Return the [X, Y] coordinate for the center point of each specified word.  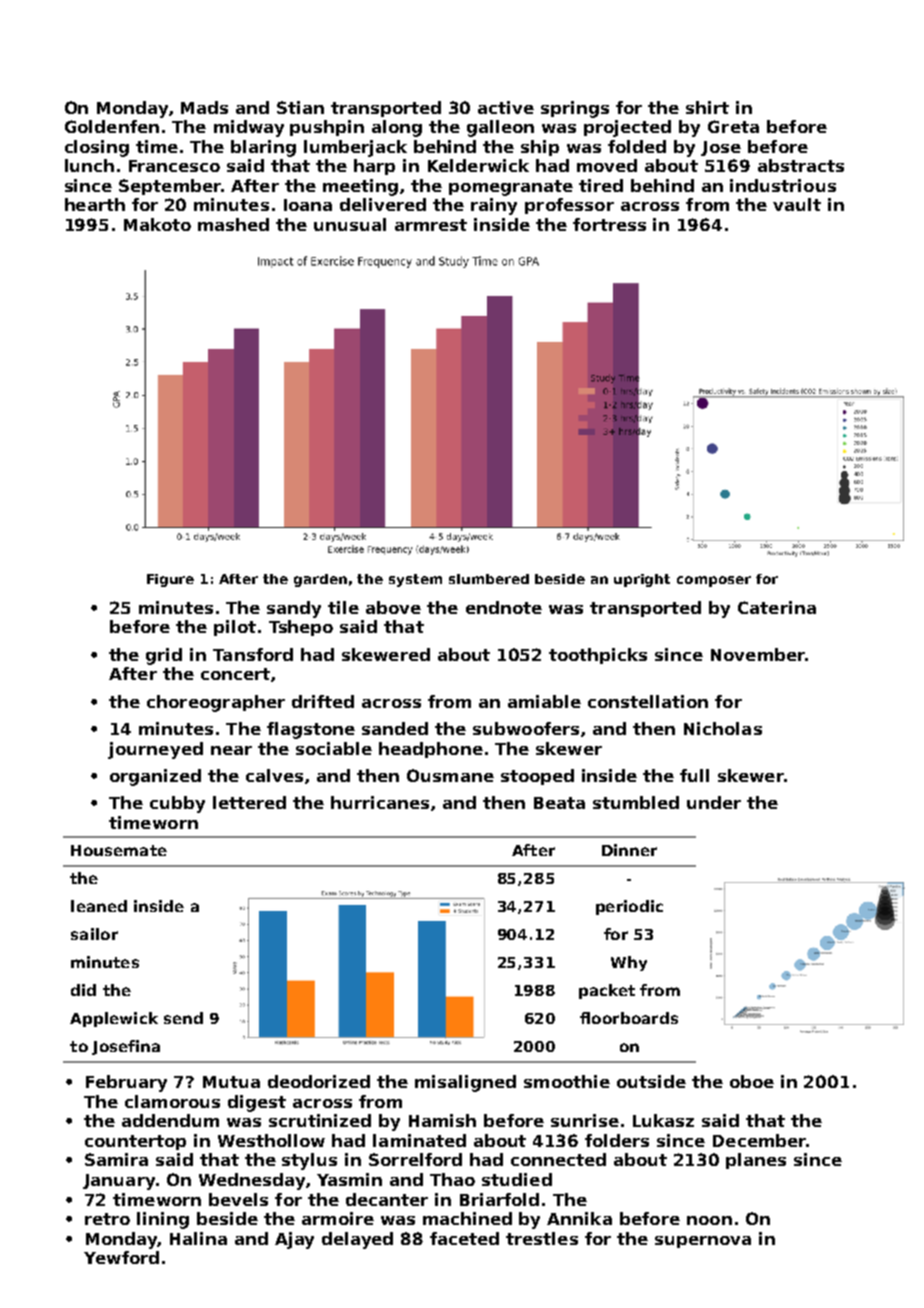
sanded [395, 728]
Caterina [777, 607]
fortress [609, 224]
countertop [135, 1142]
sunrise [585, 1120]
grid [164, 656]
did [83, 990]
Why [629, 963]
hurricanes [380, 802]
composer [714, 581]
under [714, 802]
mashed [233, 224]
